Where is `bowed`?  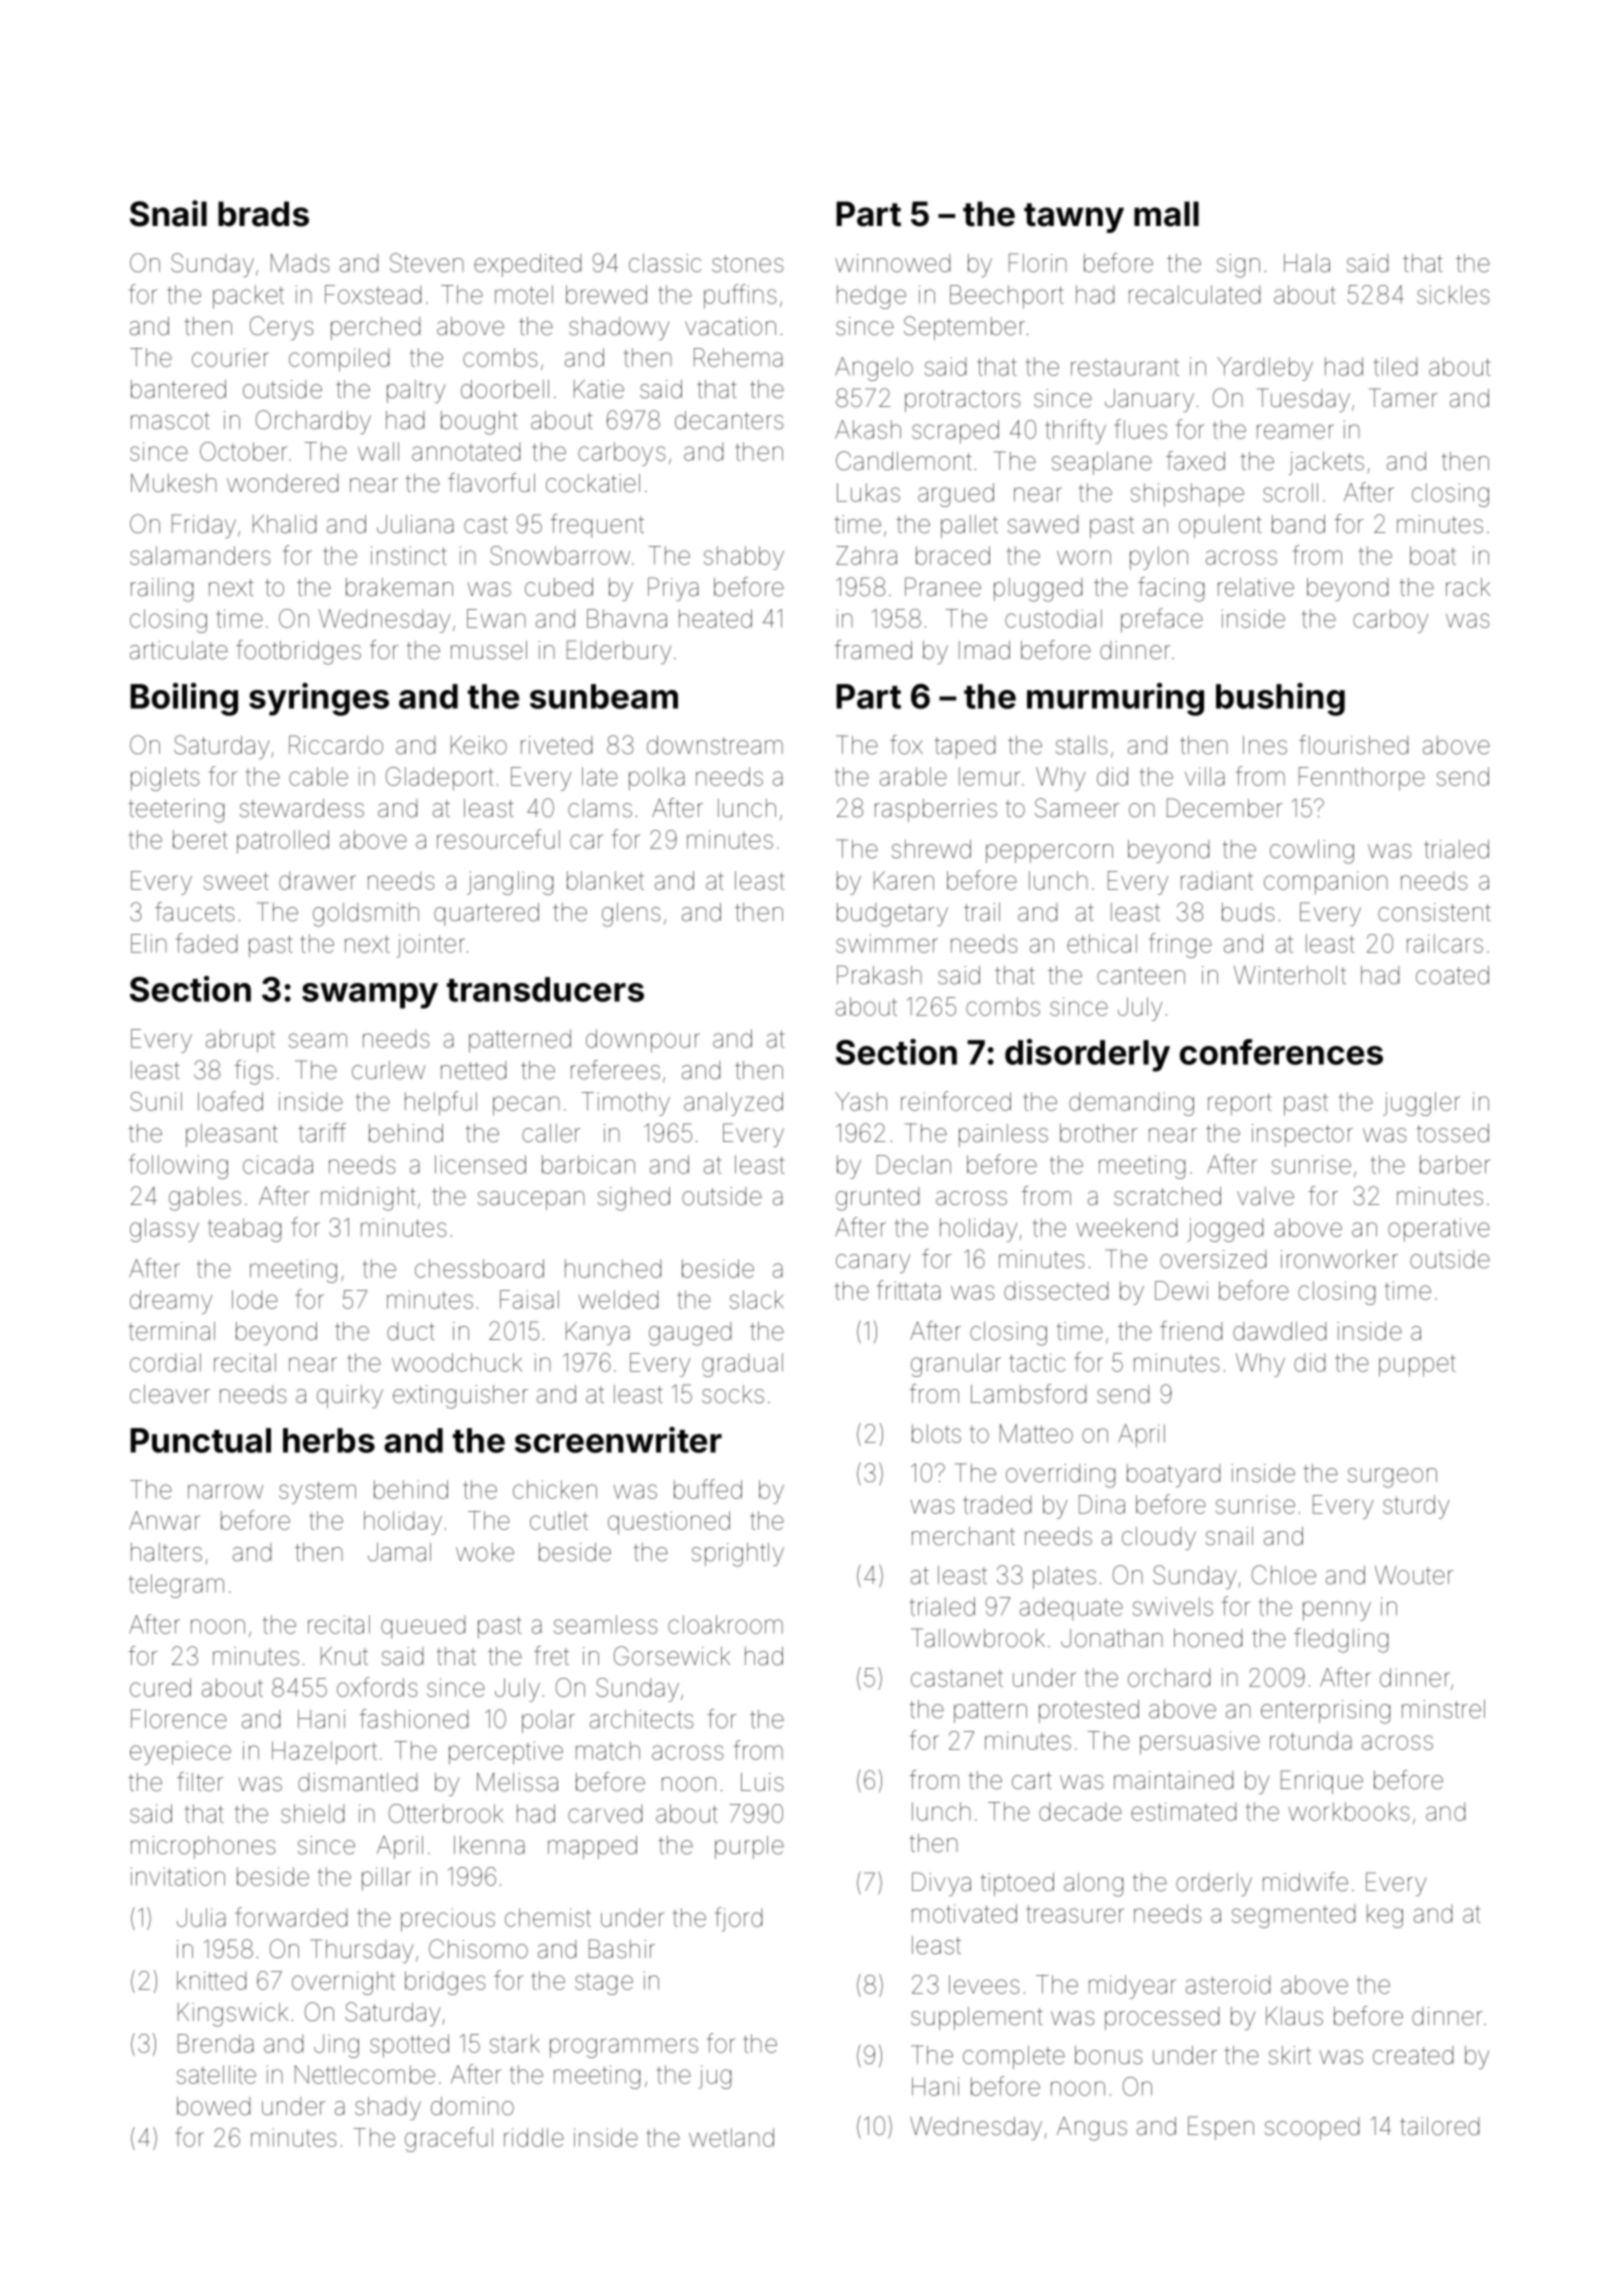 bowed is located at coordinates (213, 2106).
